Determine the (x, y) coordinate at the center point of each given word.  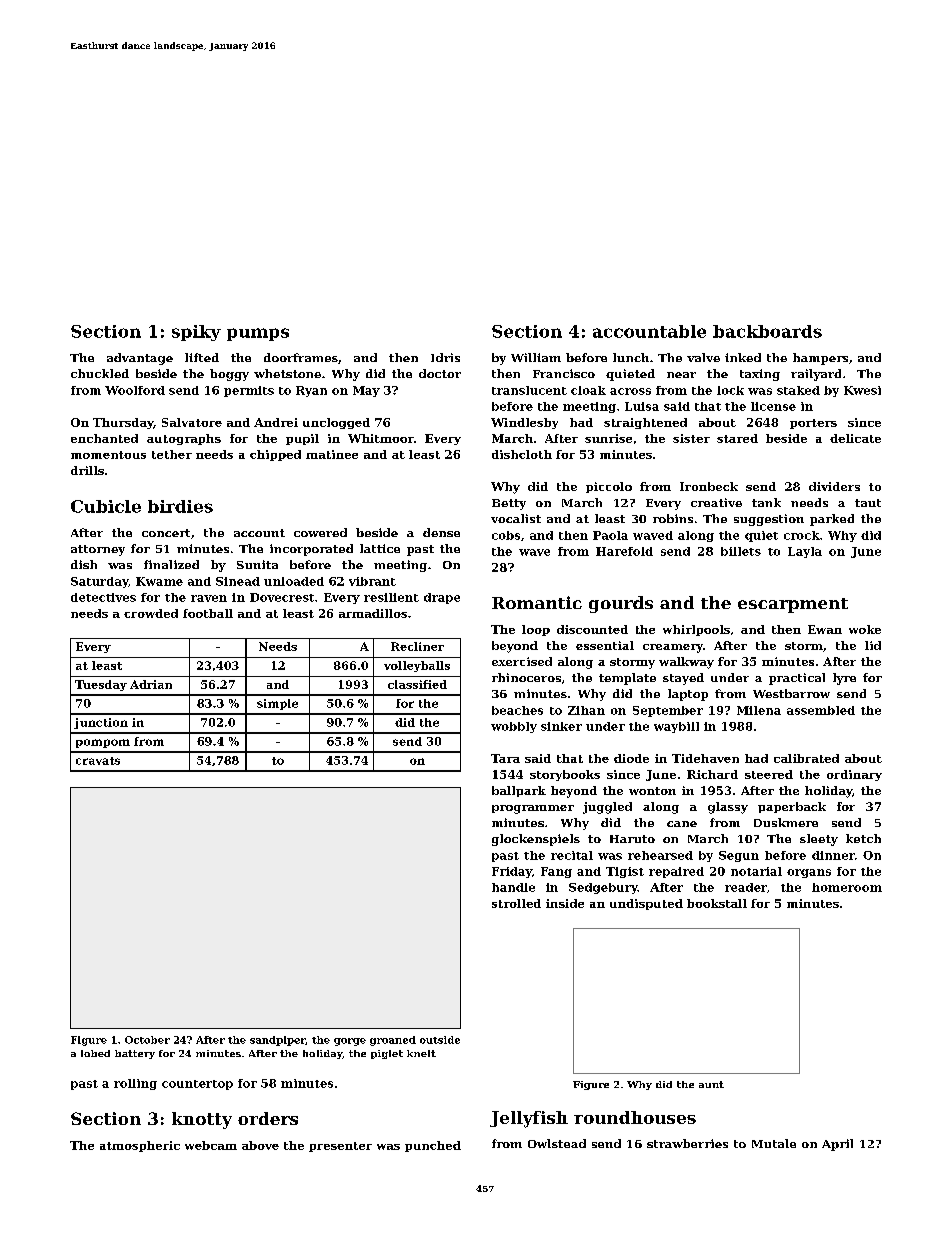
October (147, 1040)
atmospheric (140, 1146)
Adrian (151, 684)
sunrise (608, 438)
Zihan (586, 710)
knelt (421, 1053)
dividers (834, 486)
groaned (393, 1041)
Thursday (123, 423)
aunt (711, 1084)
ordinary (854, 775)
